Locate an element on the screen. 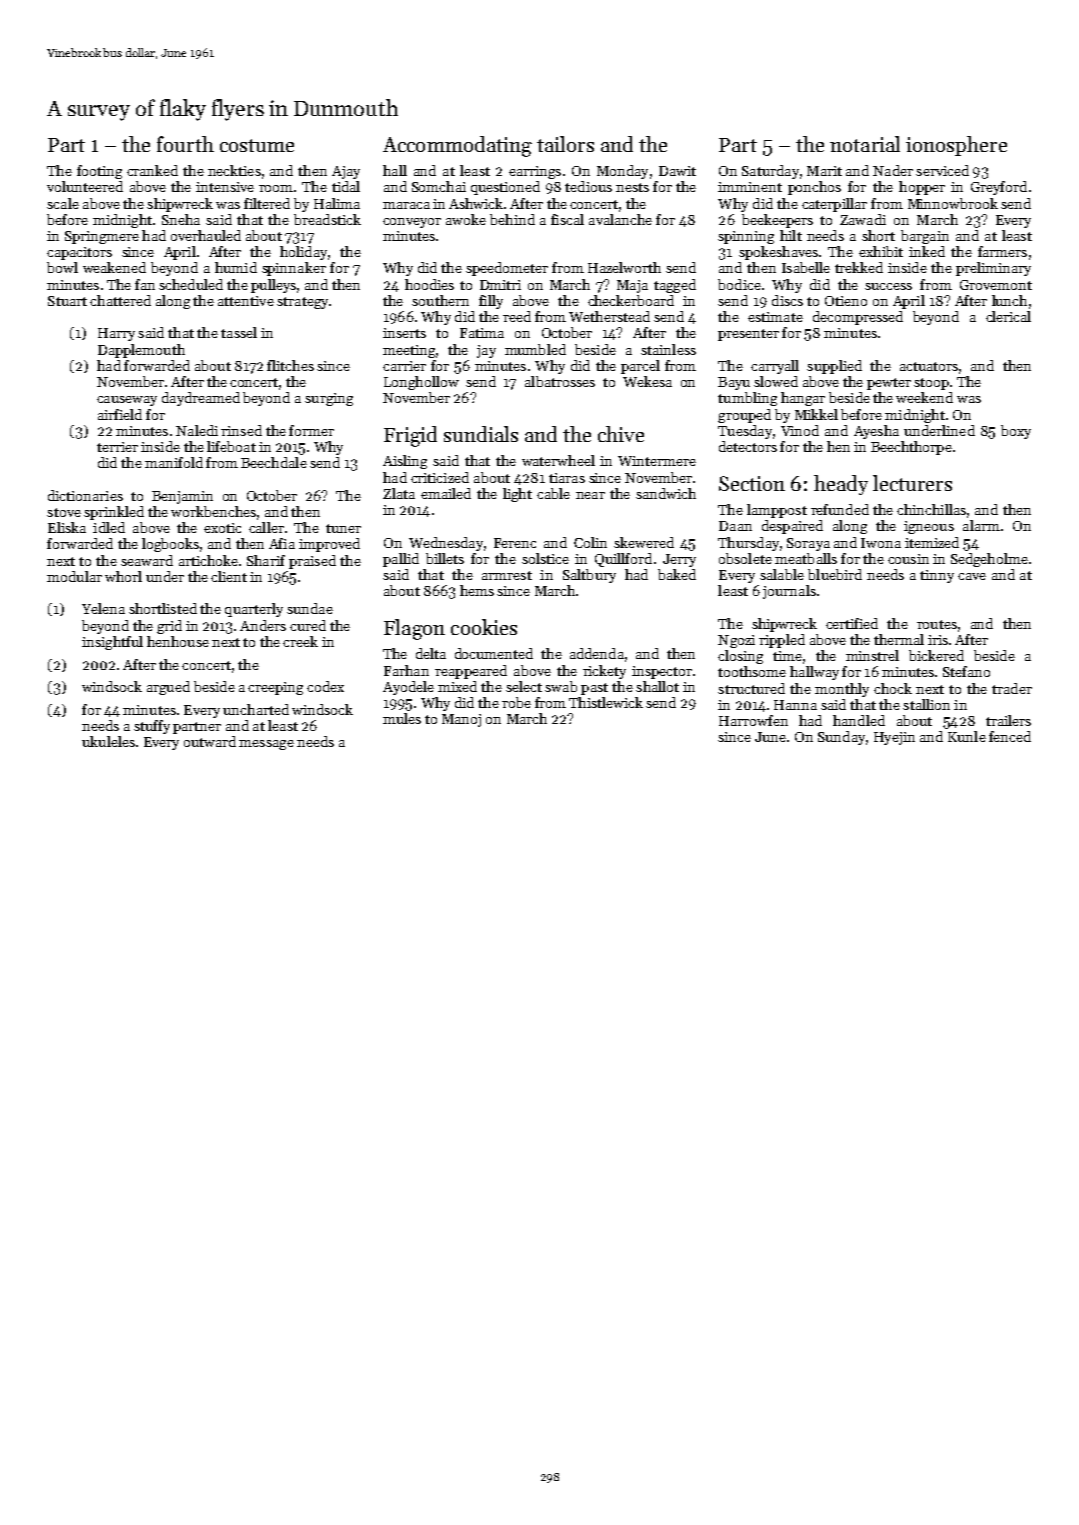 The height and width of the screenshot is (1525, 1079). Sneha is located at coordinates (181, 219).
